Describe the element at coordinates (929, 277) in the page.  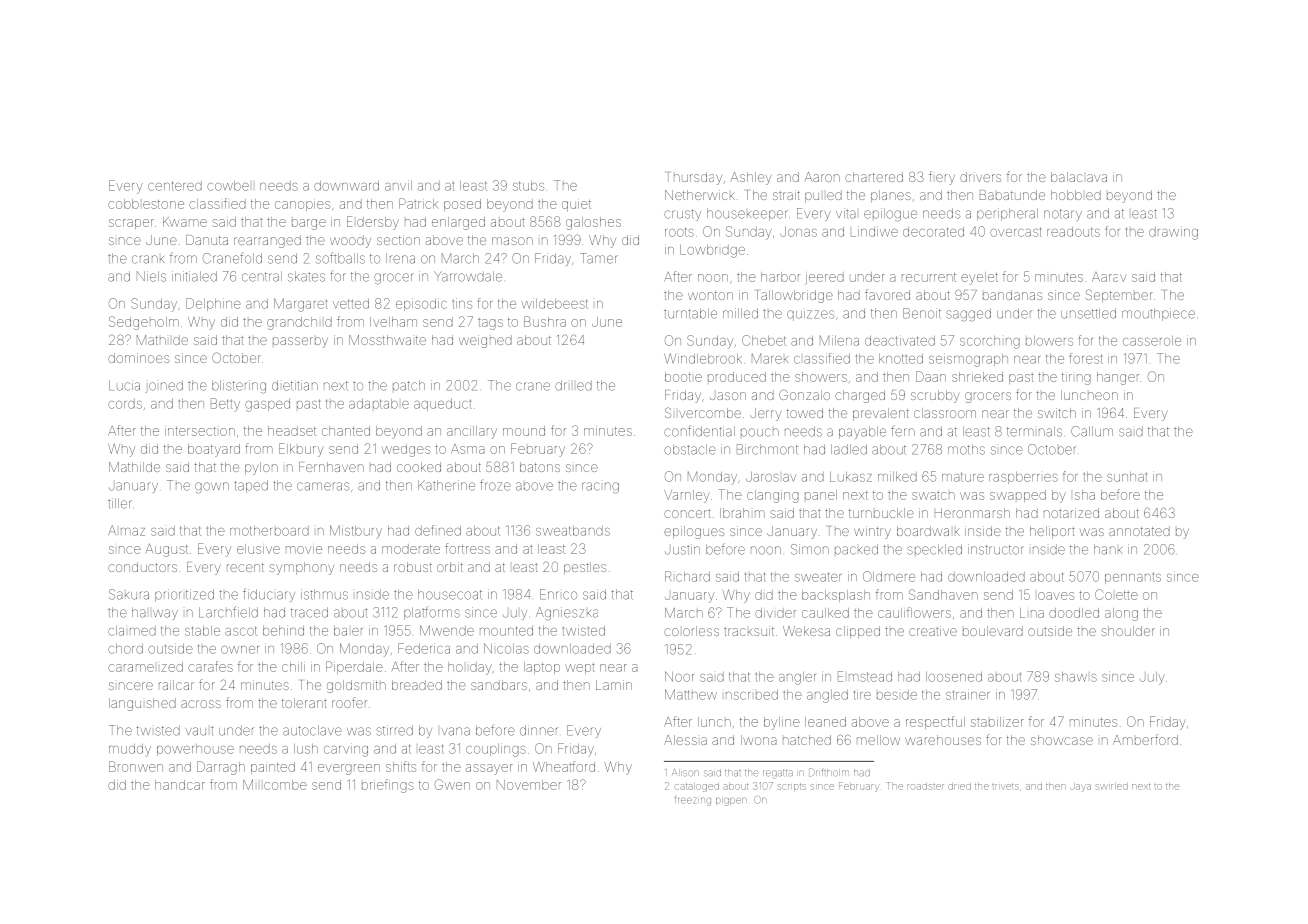
I see `recurrent` at that location.
